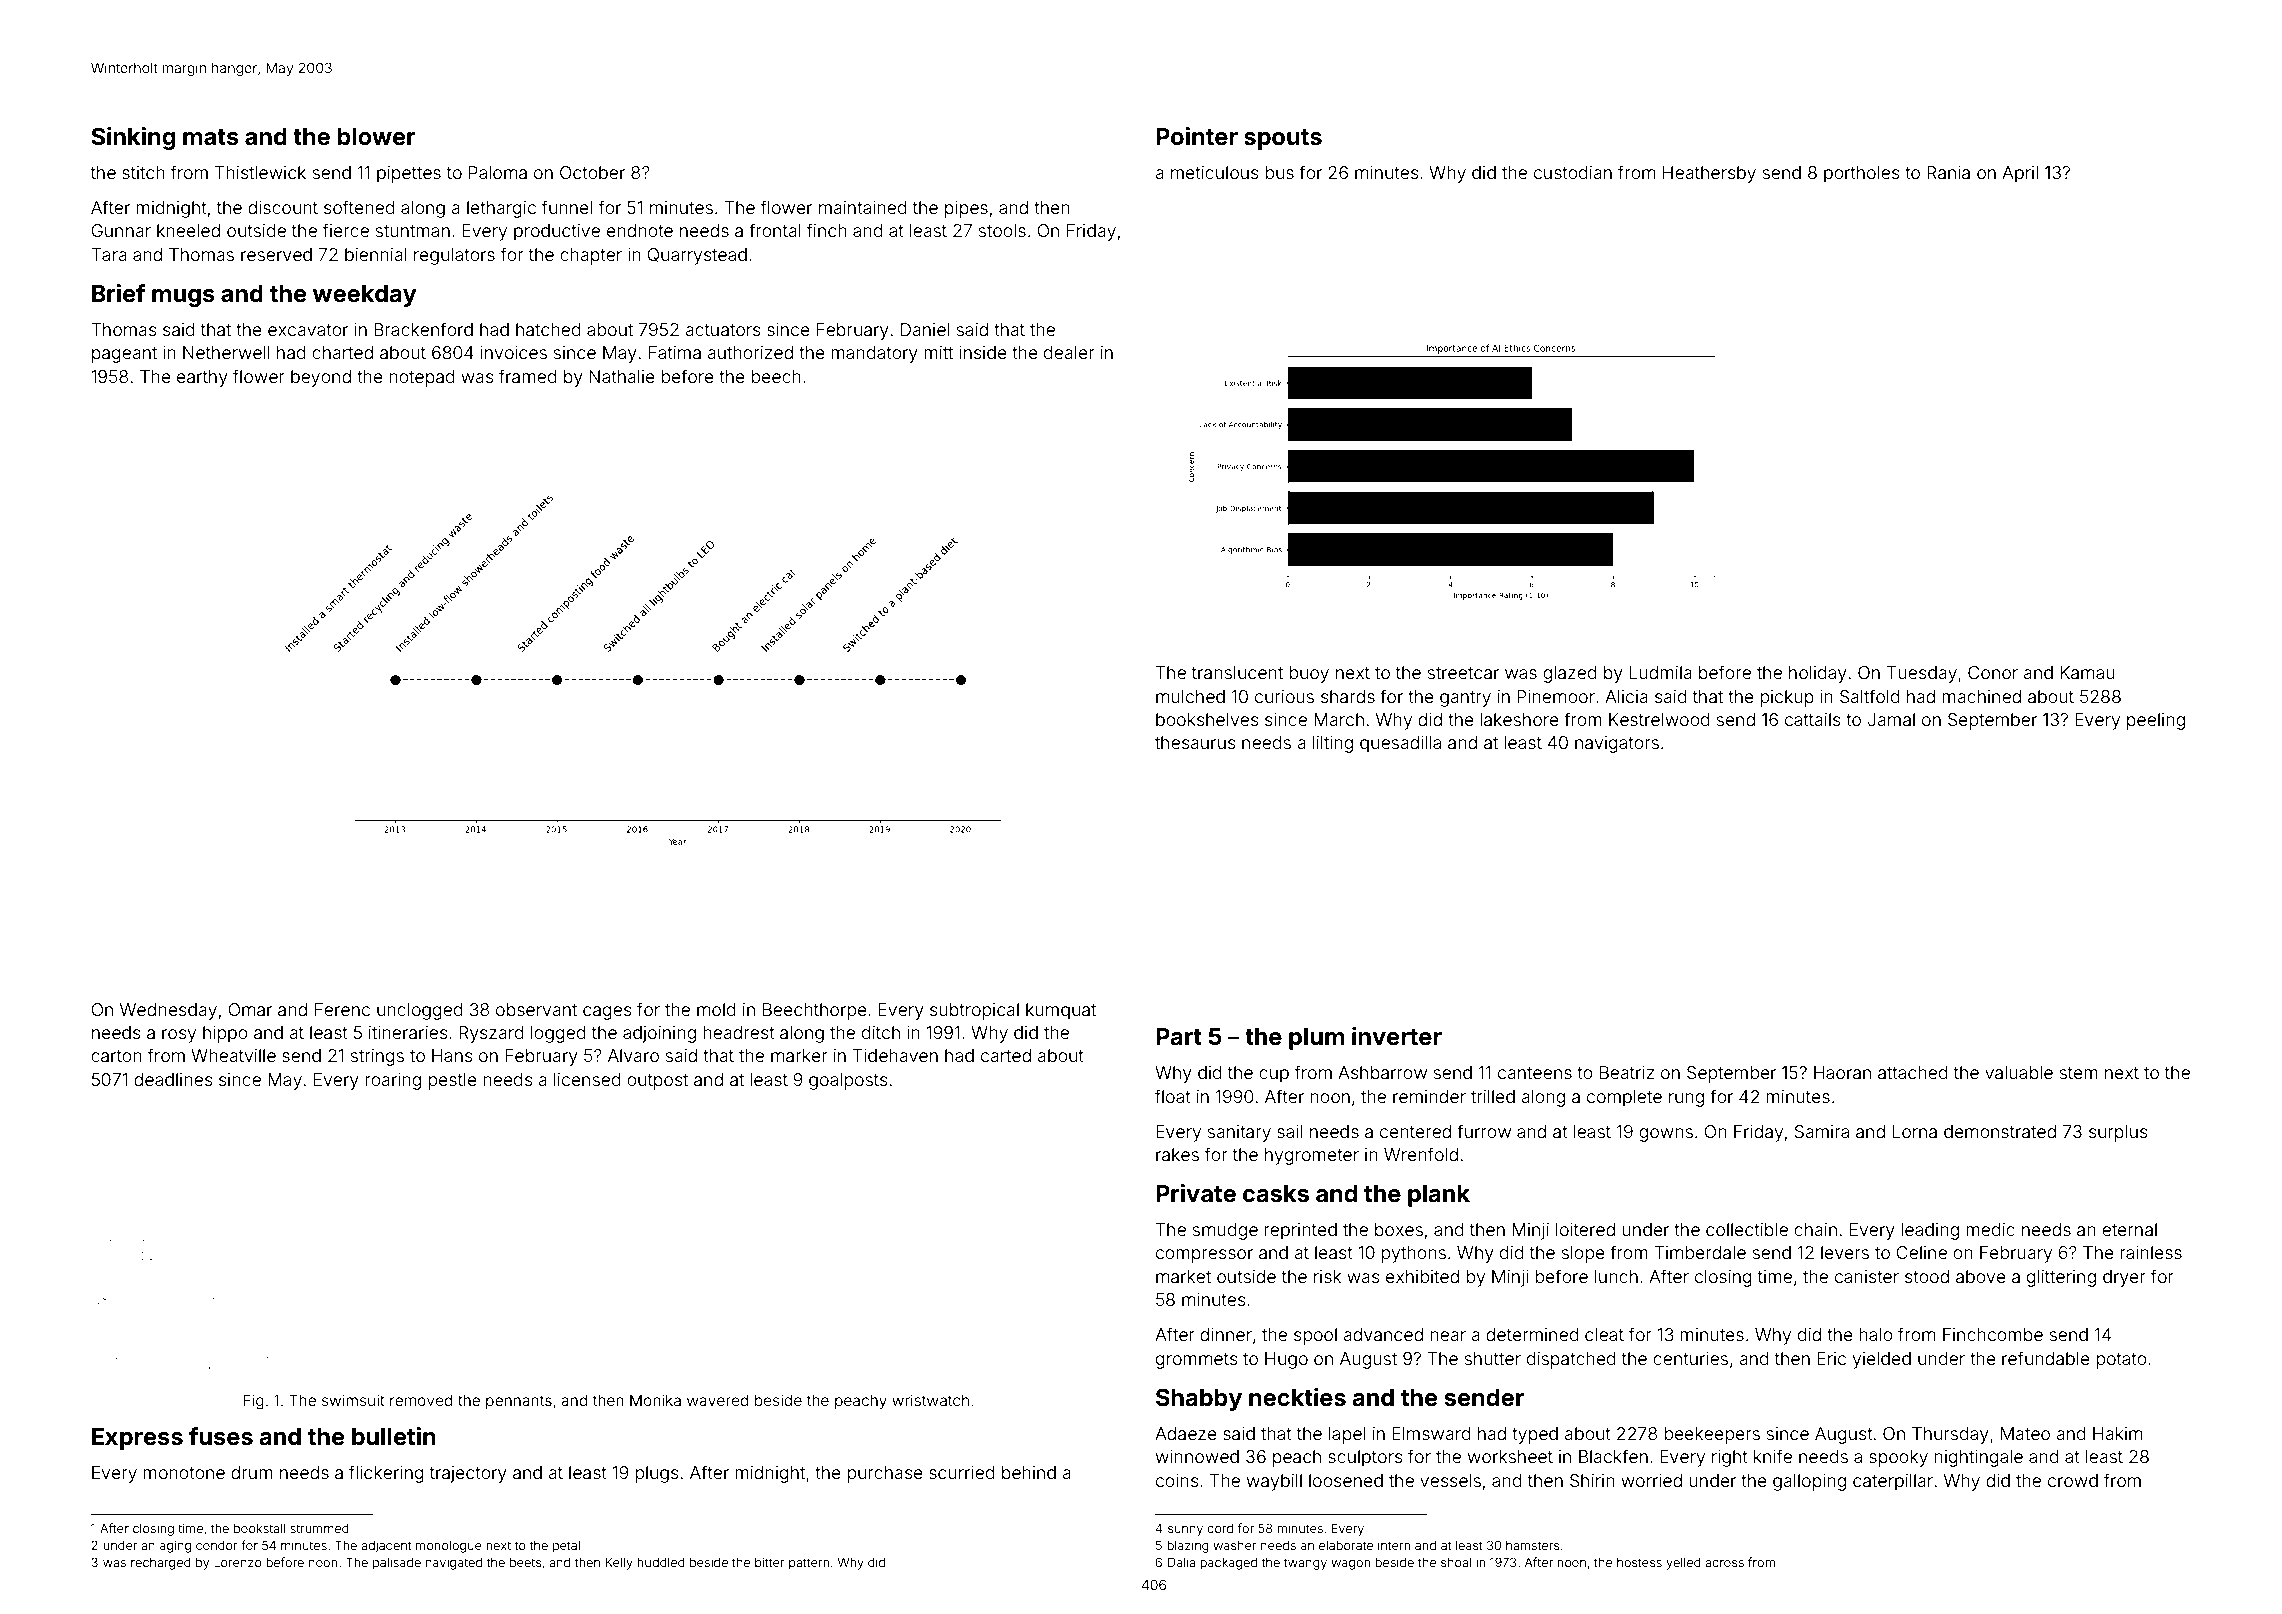  Describe the element at coordinates (1305, 1564) in the screenshot. I see `twangy` at that location.
